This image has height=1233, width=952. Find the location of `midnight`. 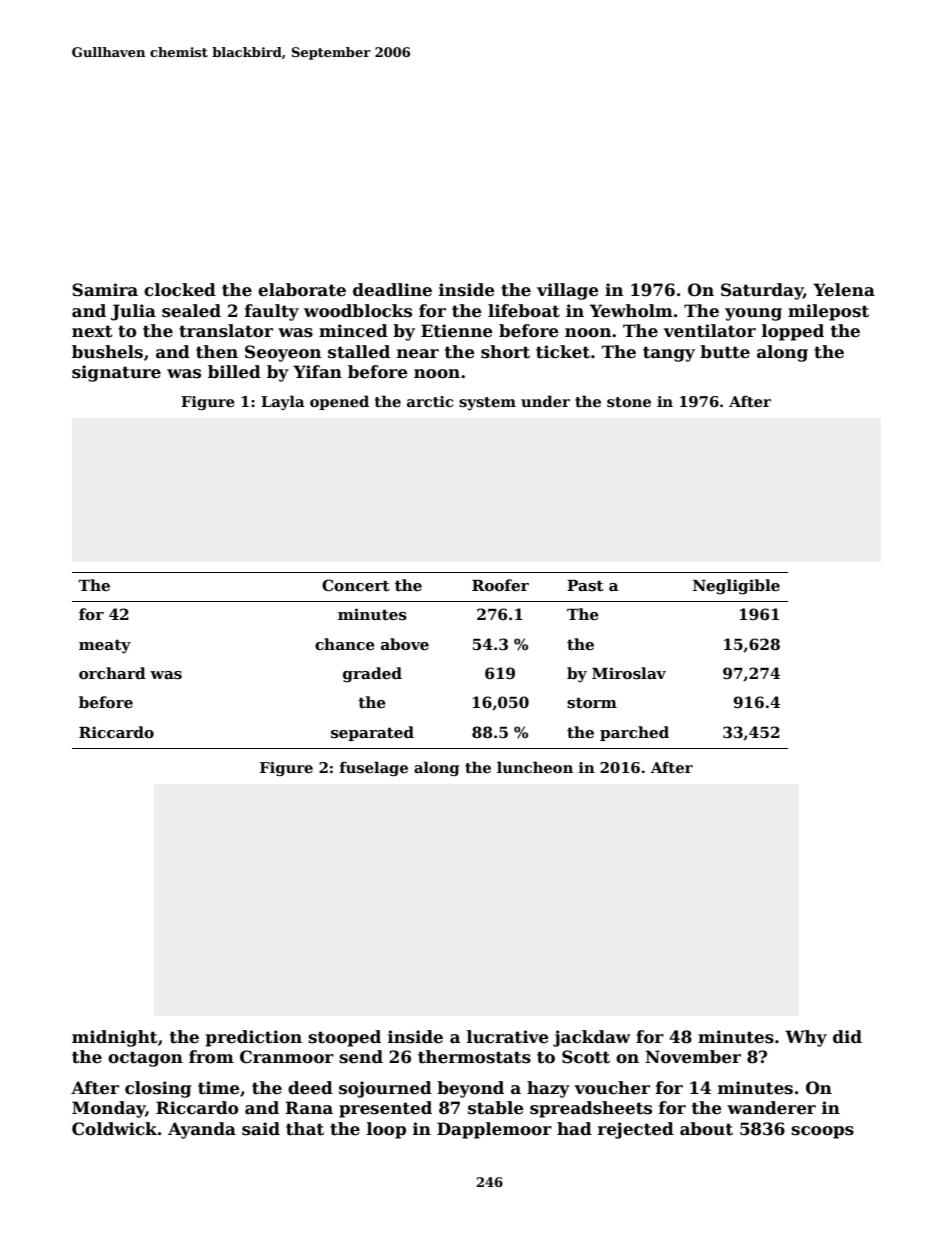

midnight is located at coordinates (115, 1038).
